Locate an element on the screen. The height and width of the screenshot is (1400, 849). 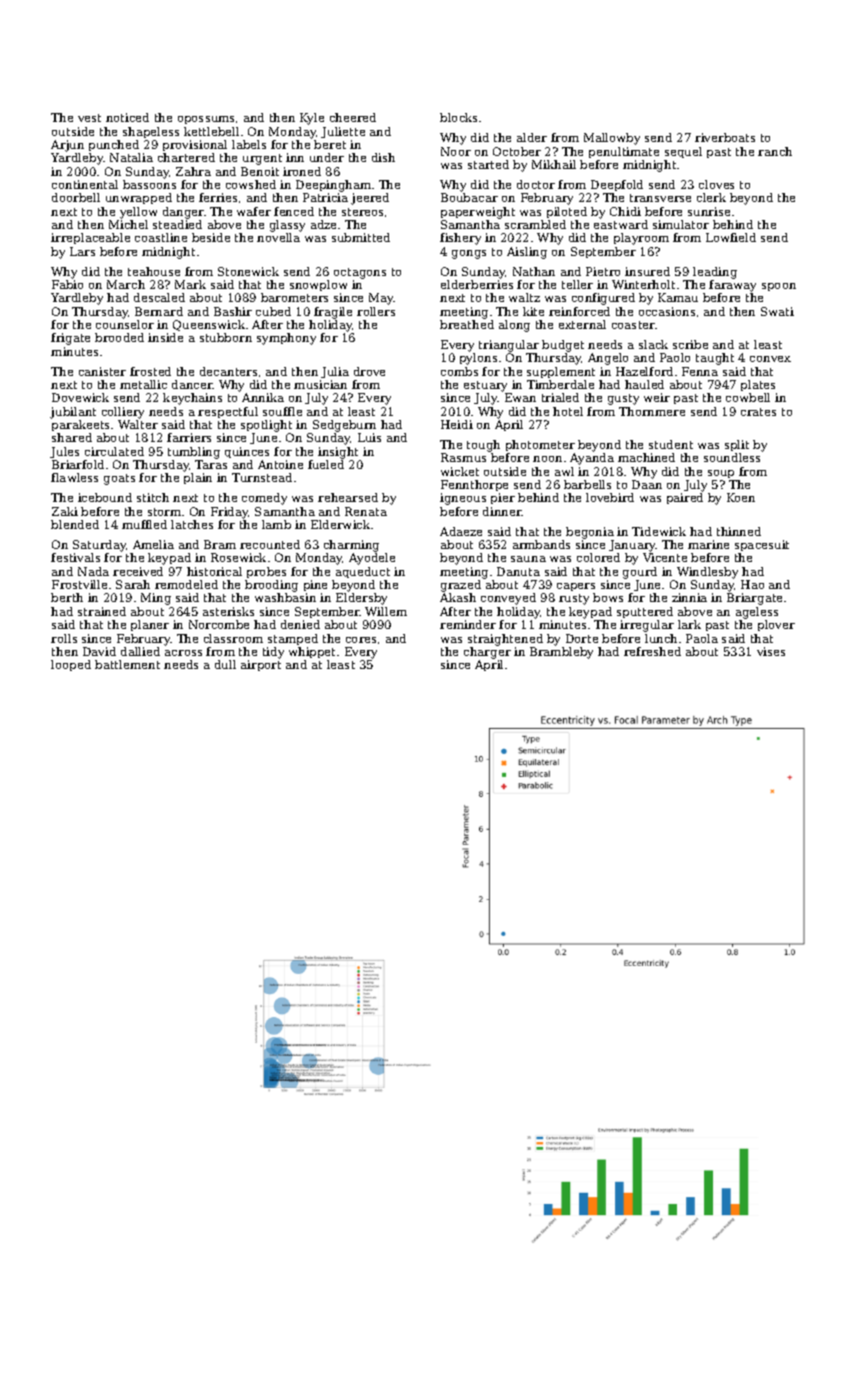
begonia is located at coordinates (590, 533).
